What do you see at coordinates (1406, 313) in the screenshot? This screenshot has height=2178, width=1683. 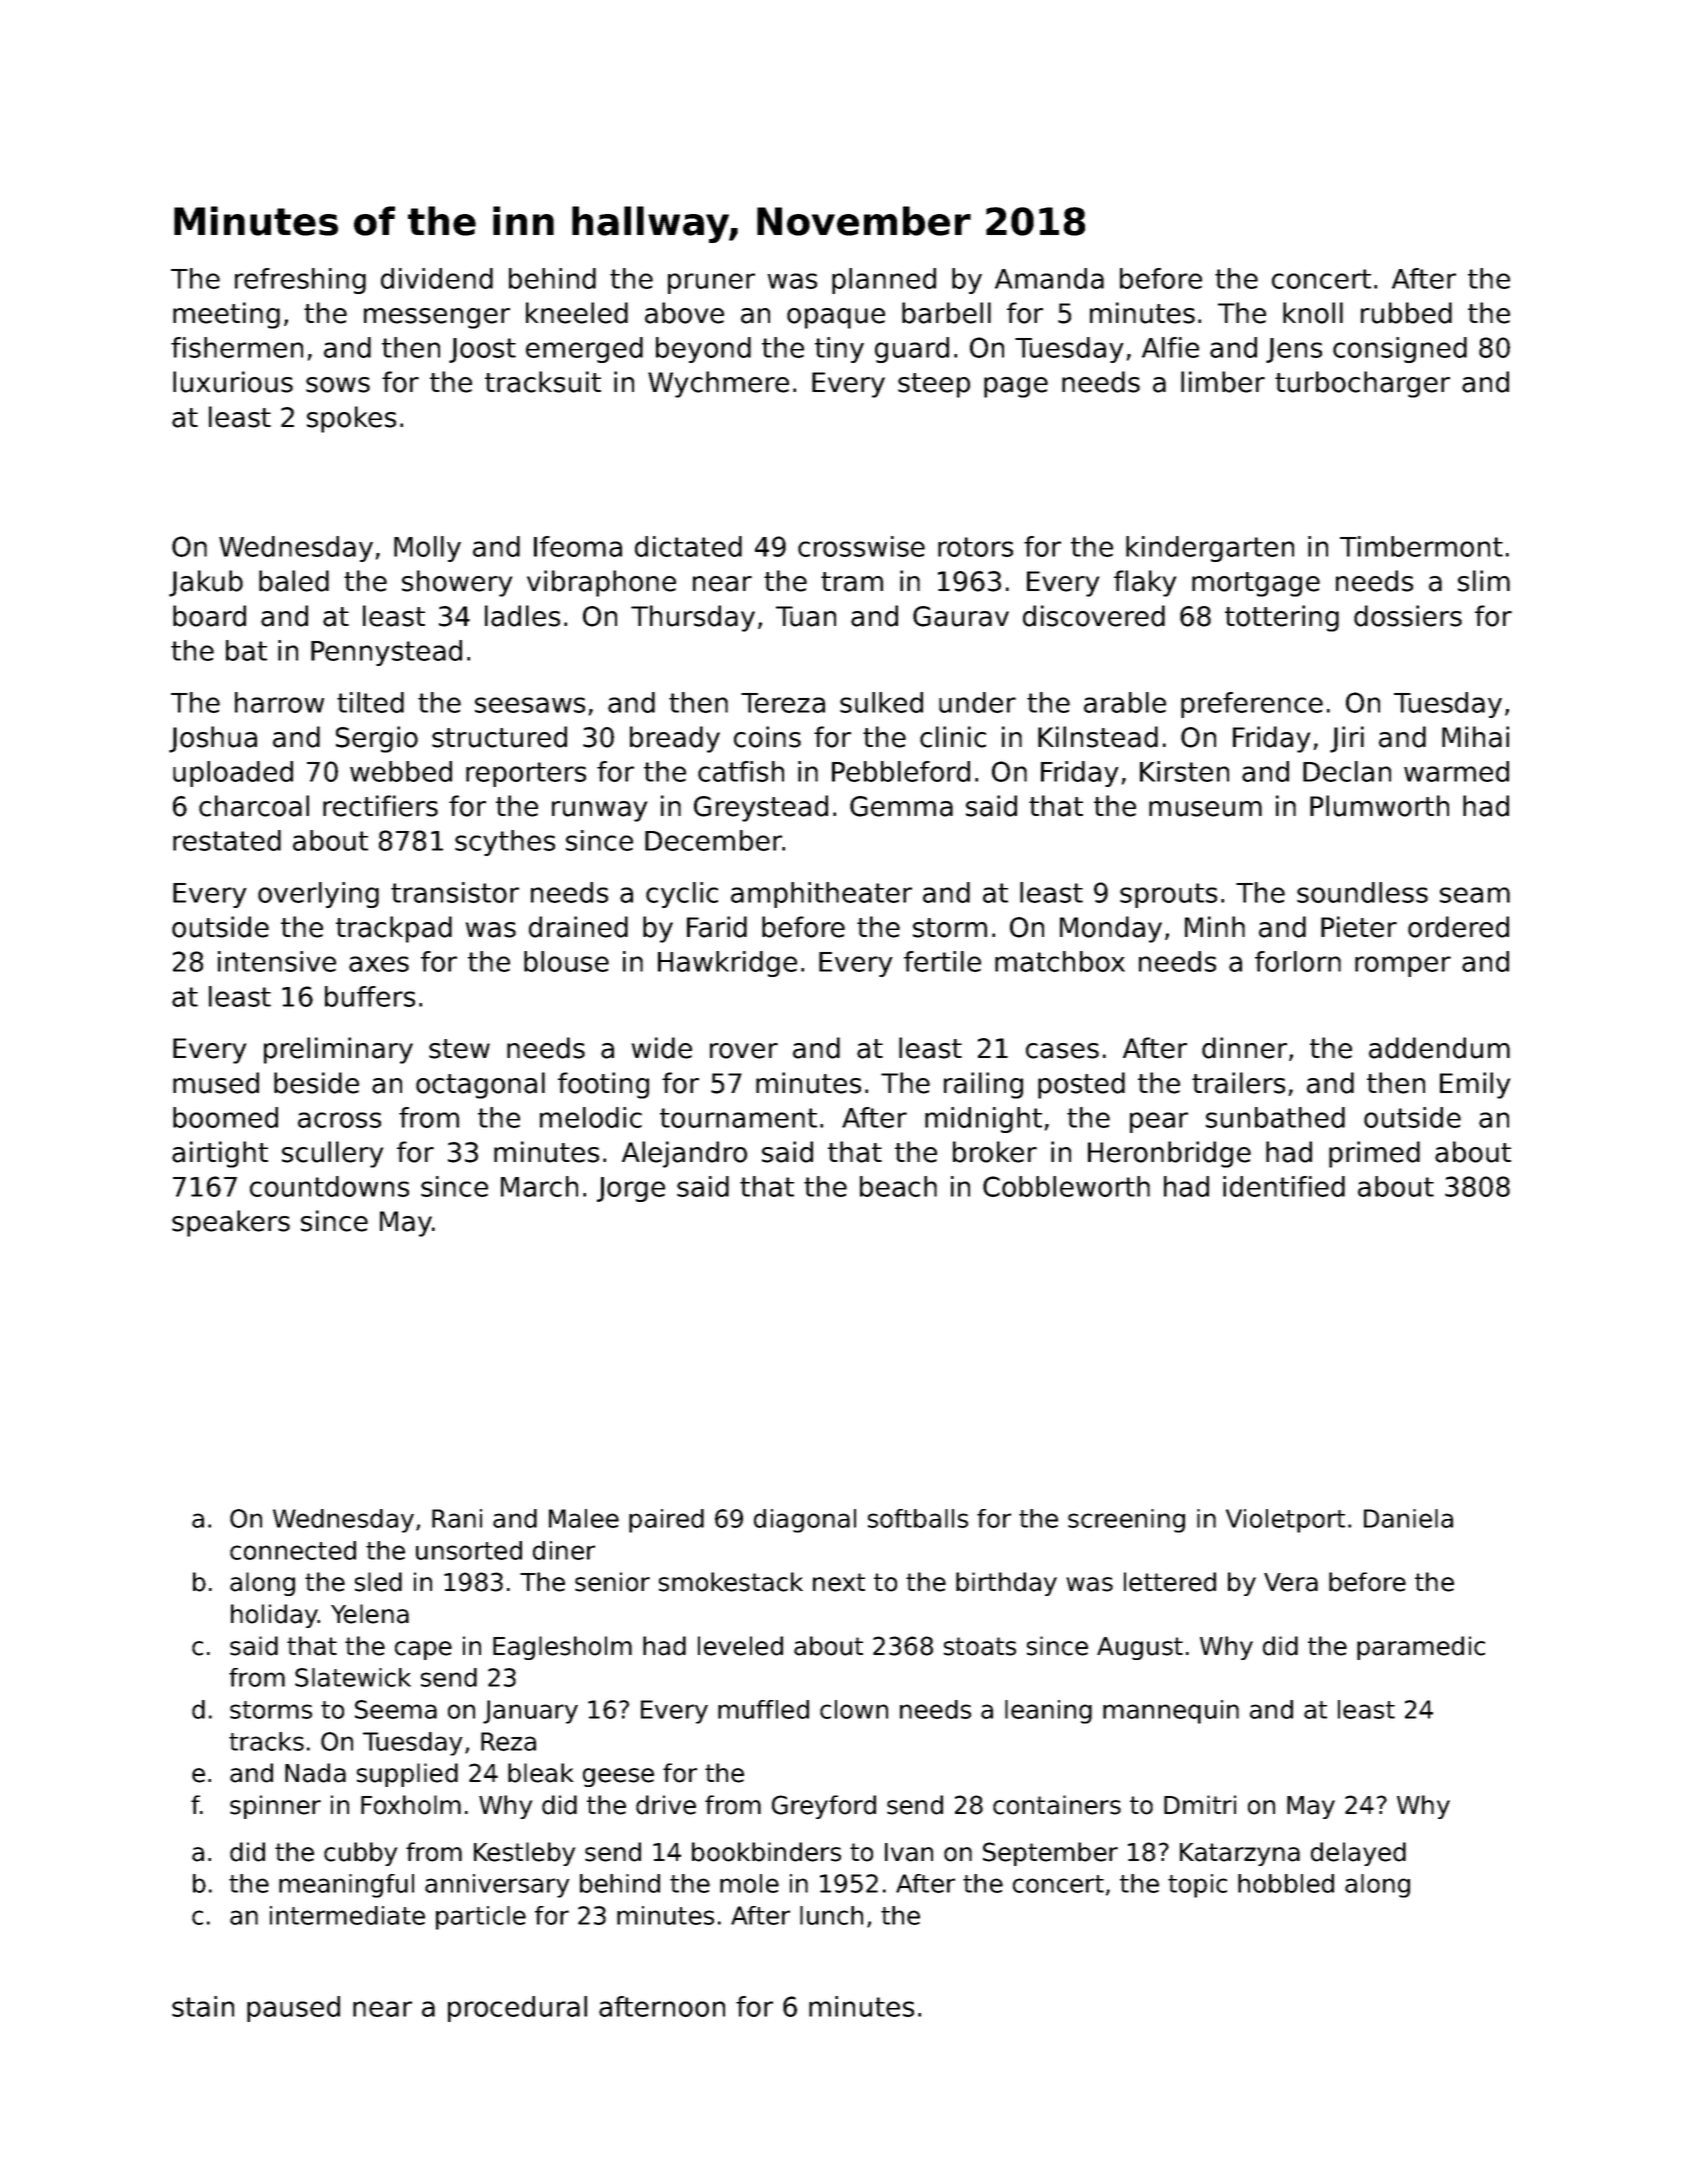 I see `rubbed` at bounding box center [1406, 313].
